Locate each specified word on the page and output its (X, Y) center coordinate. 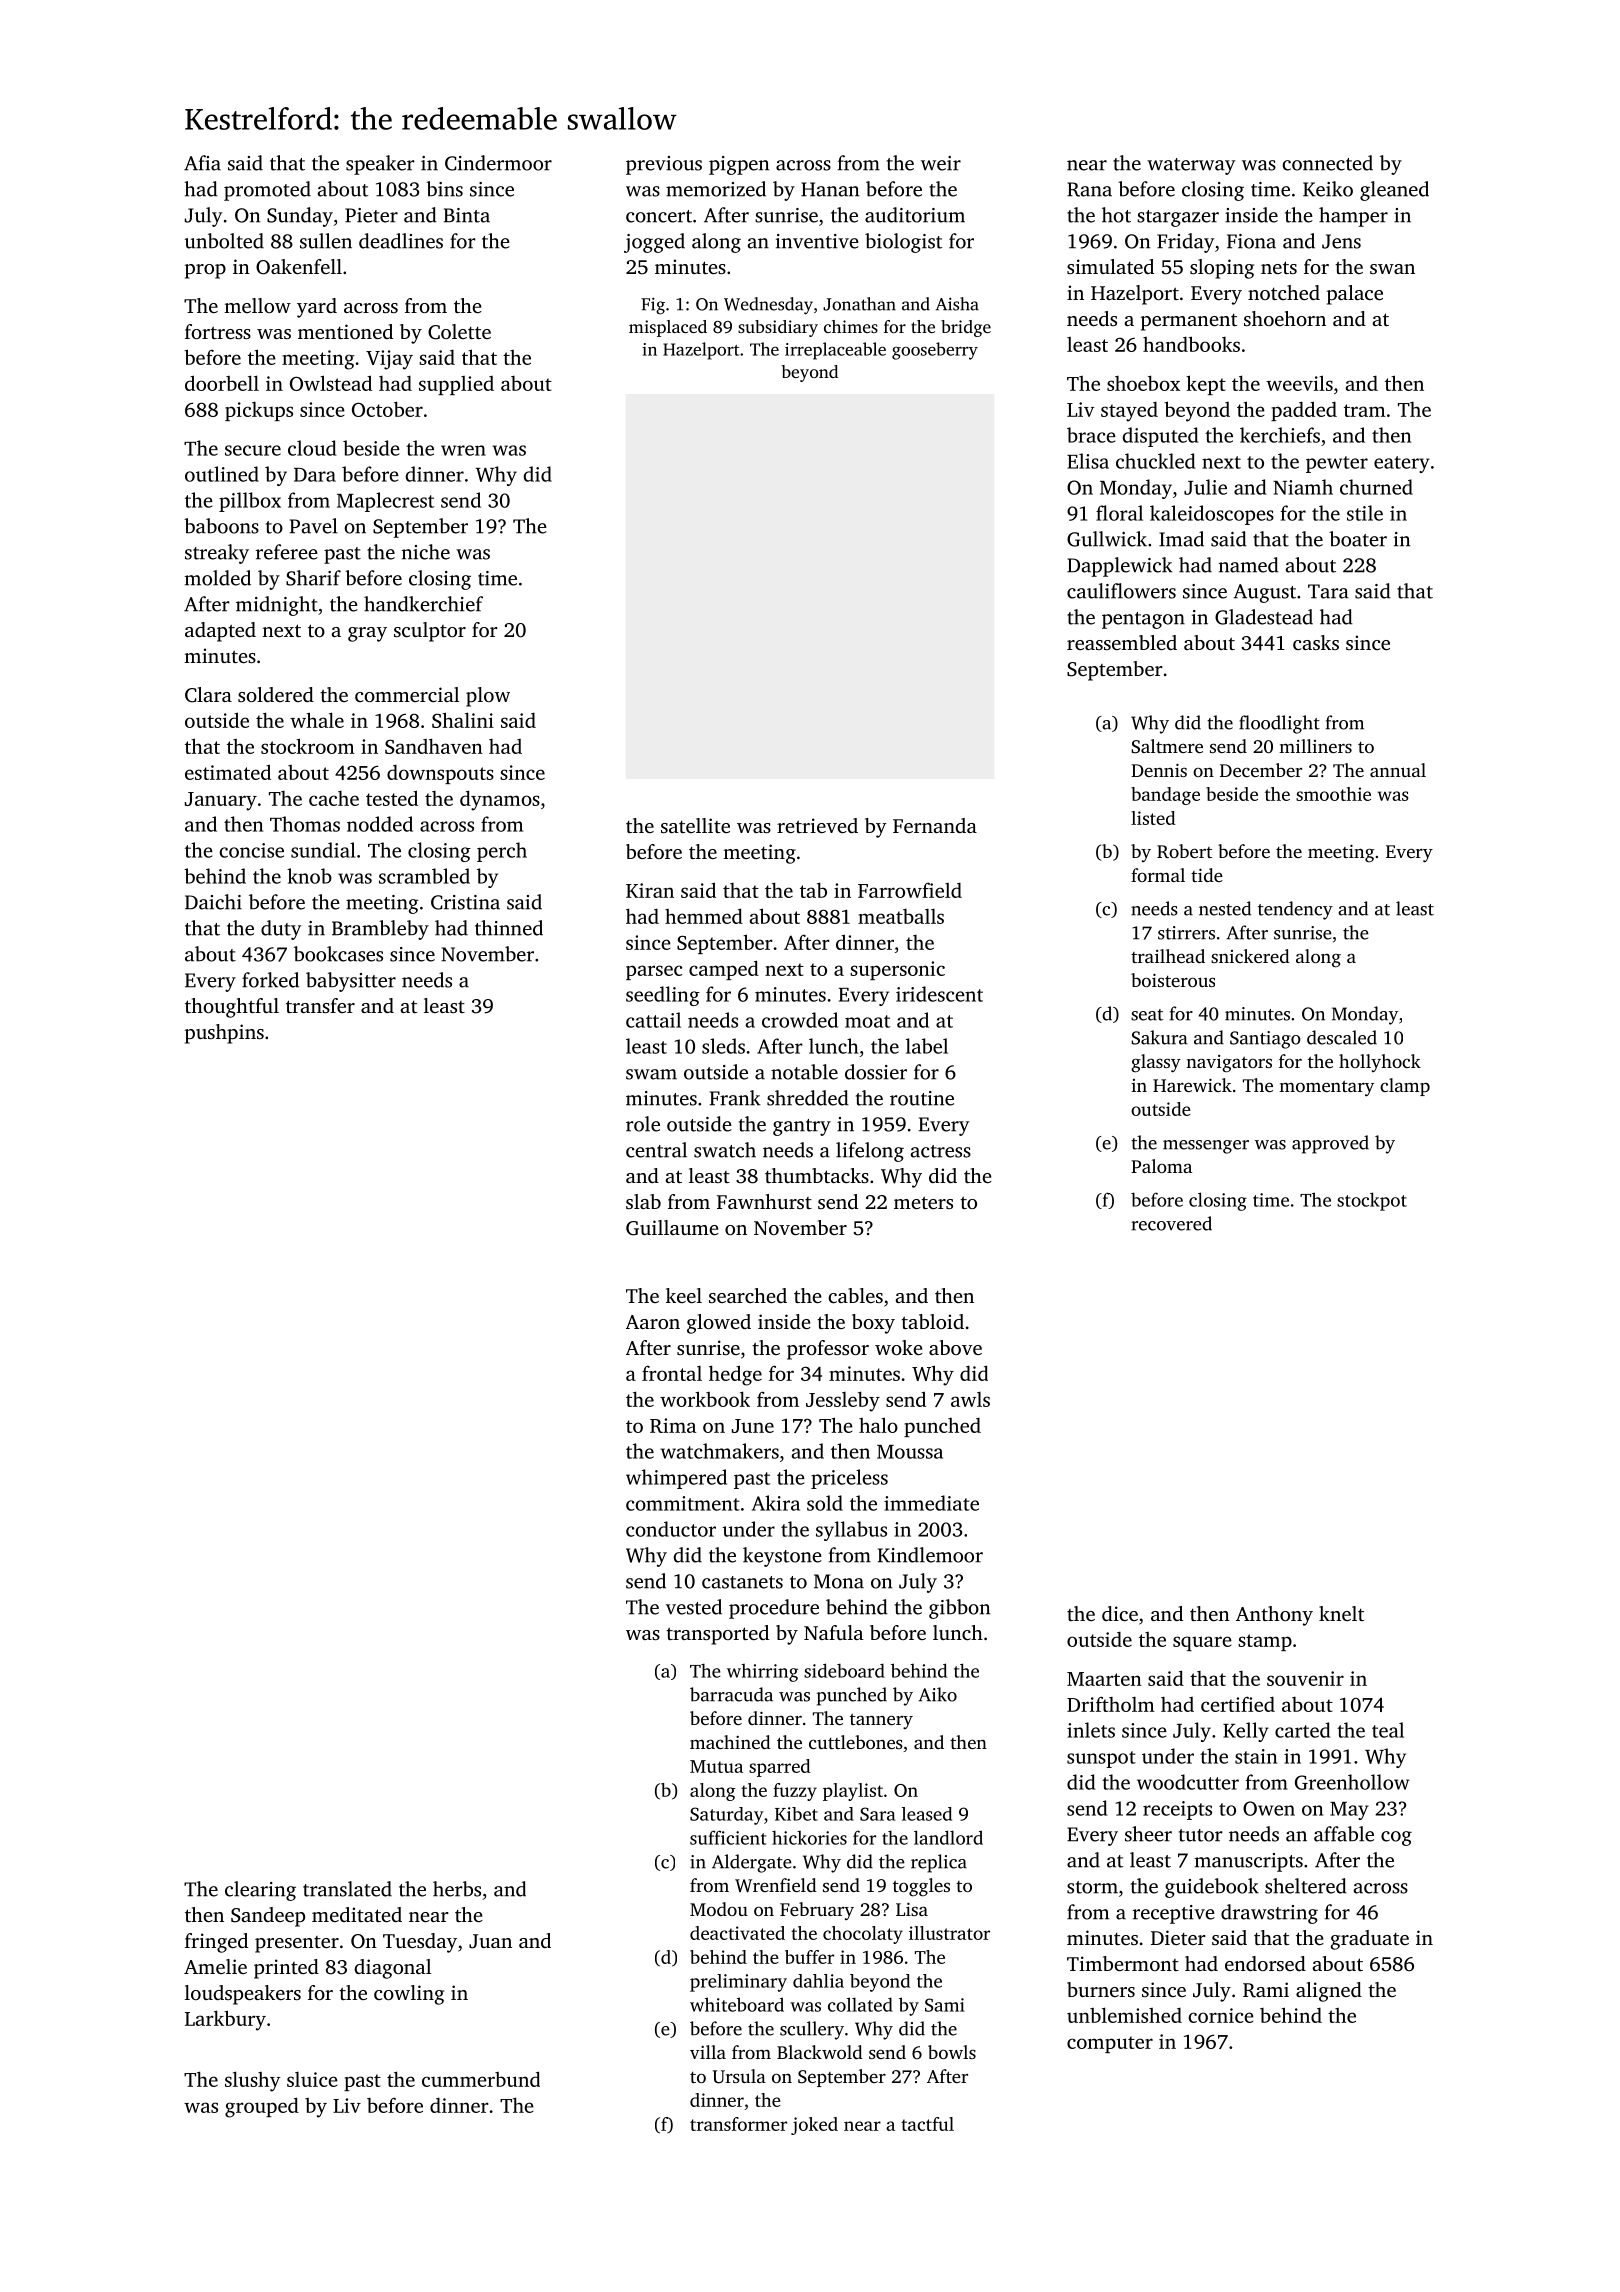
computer (1110, 2044)
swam (651, 1074)
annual (1398, 770)
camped (724, 970)
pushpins (224, 1034)
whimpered (676, 1479)
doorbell (222, 383)
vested (694, 1607)
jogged (654, 243)
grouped (262, 2107)
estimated (228, 772)
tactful (927, 2124)
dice (1120, 1613)
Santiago (1265, 1040)
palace (1355, 295)
